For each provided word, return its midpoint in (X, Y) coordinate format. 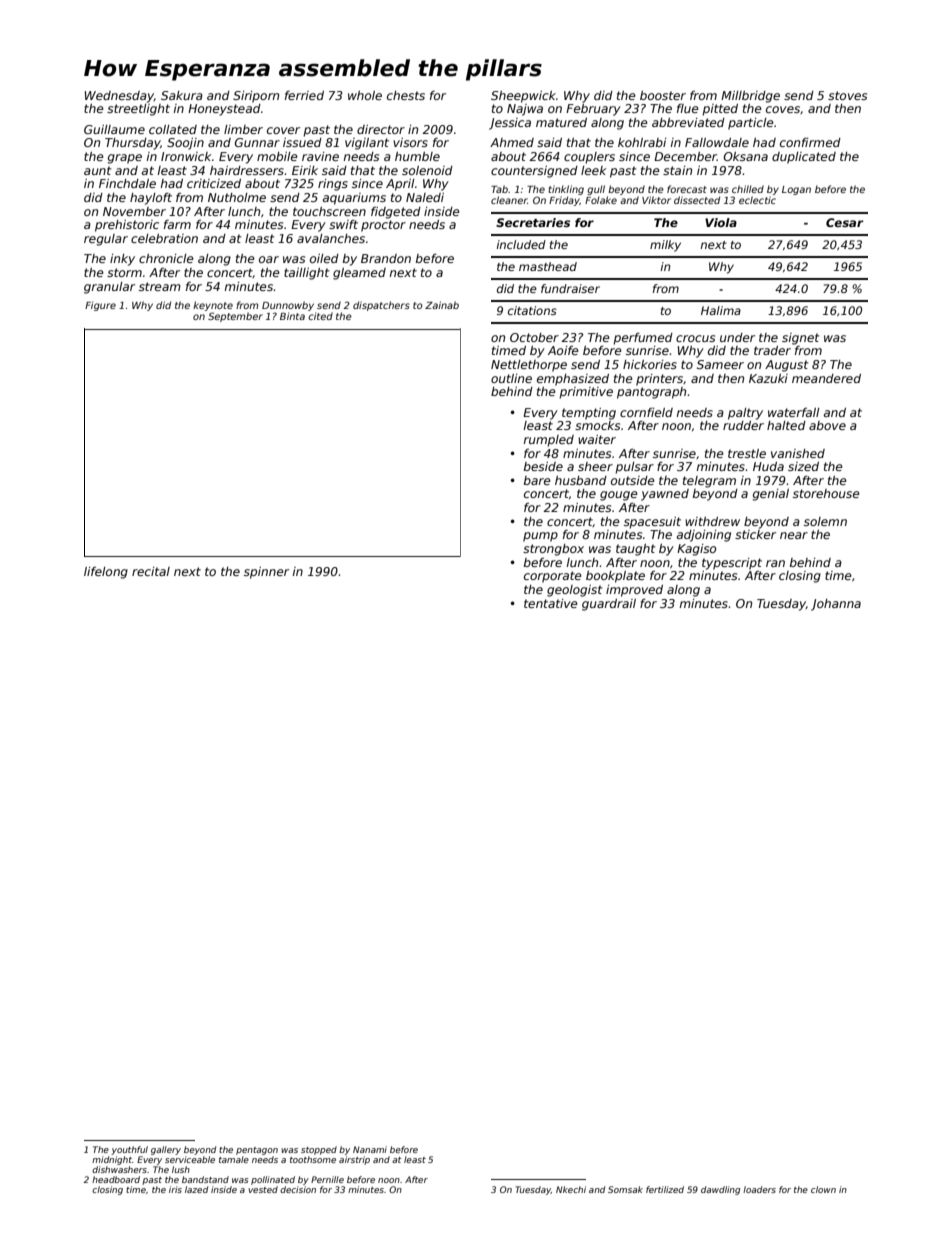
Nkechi (571, 1189)
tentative (551, 603)
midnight (112, 1160)
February (593, 110)
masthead (548, 266)
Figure (100, 306)
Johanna (836, 605)
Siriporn (256, 97)
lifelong (106, 573)
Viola (721, 222)
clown (823, 1189)
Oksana (745, 156)
